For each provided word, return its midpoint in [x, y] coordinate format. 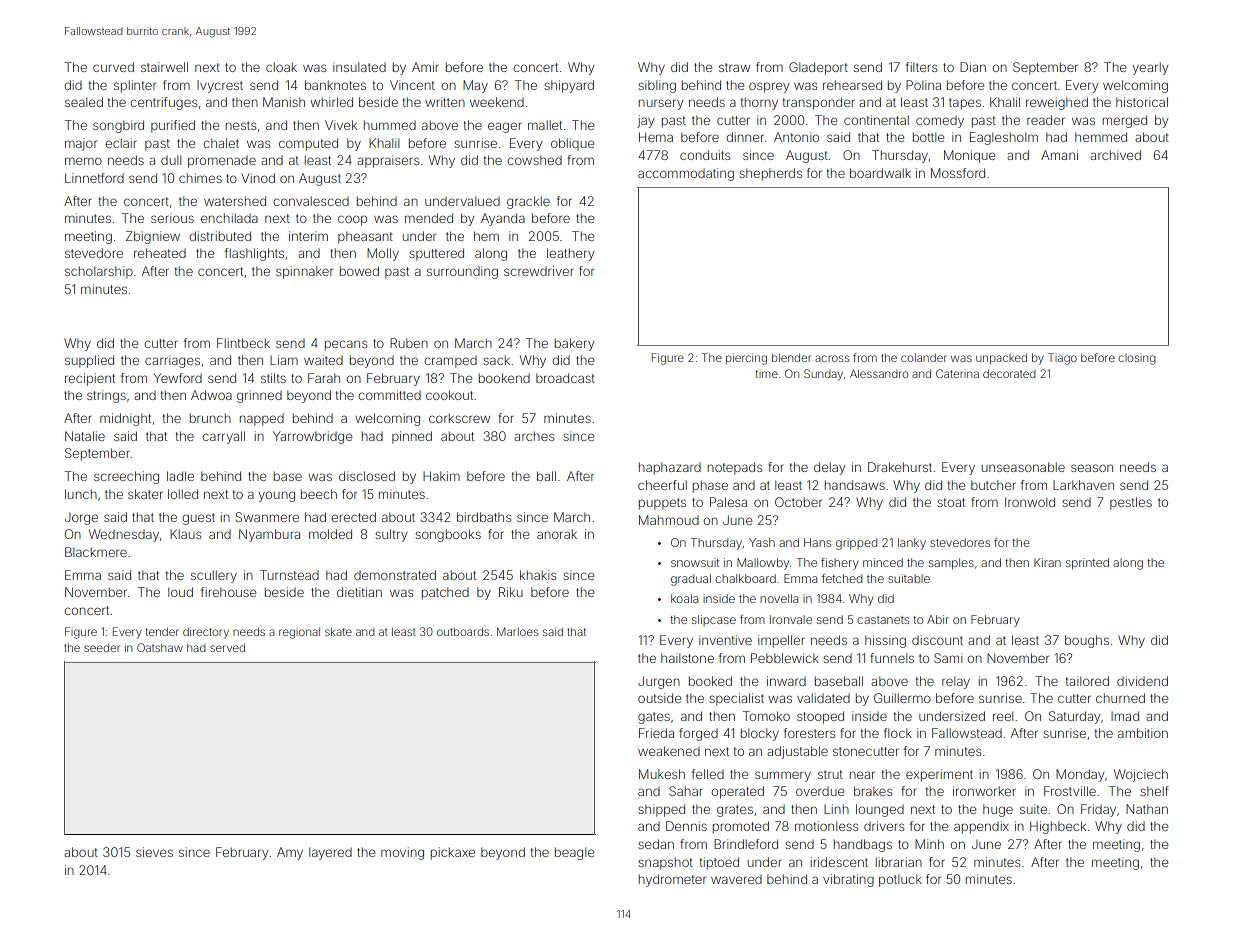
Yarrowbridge [312, 437]
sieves [154, 852]
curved [113, 67]
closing [1137, 359]
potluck [900, 880]
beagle [574, 853]
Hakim [441, 476]
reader [1046, 120]
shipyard [569, 86]
